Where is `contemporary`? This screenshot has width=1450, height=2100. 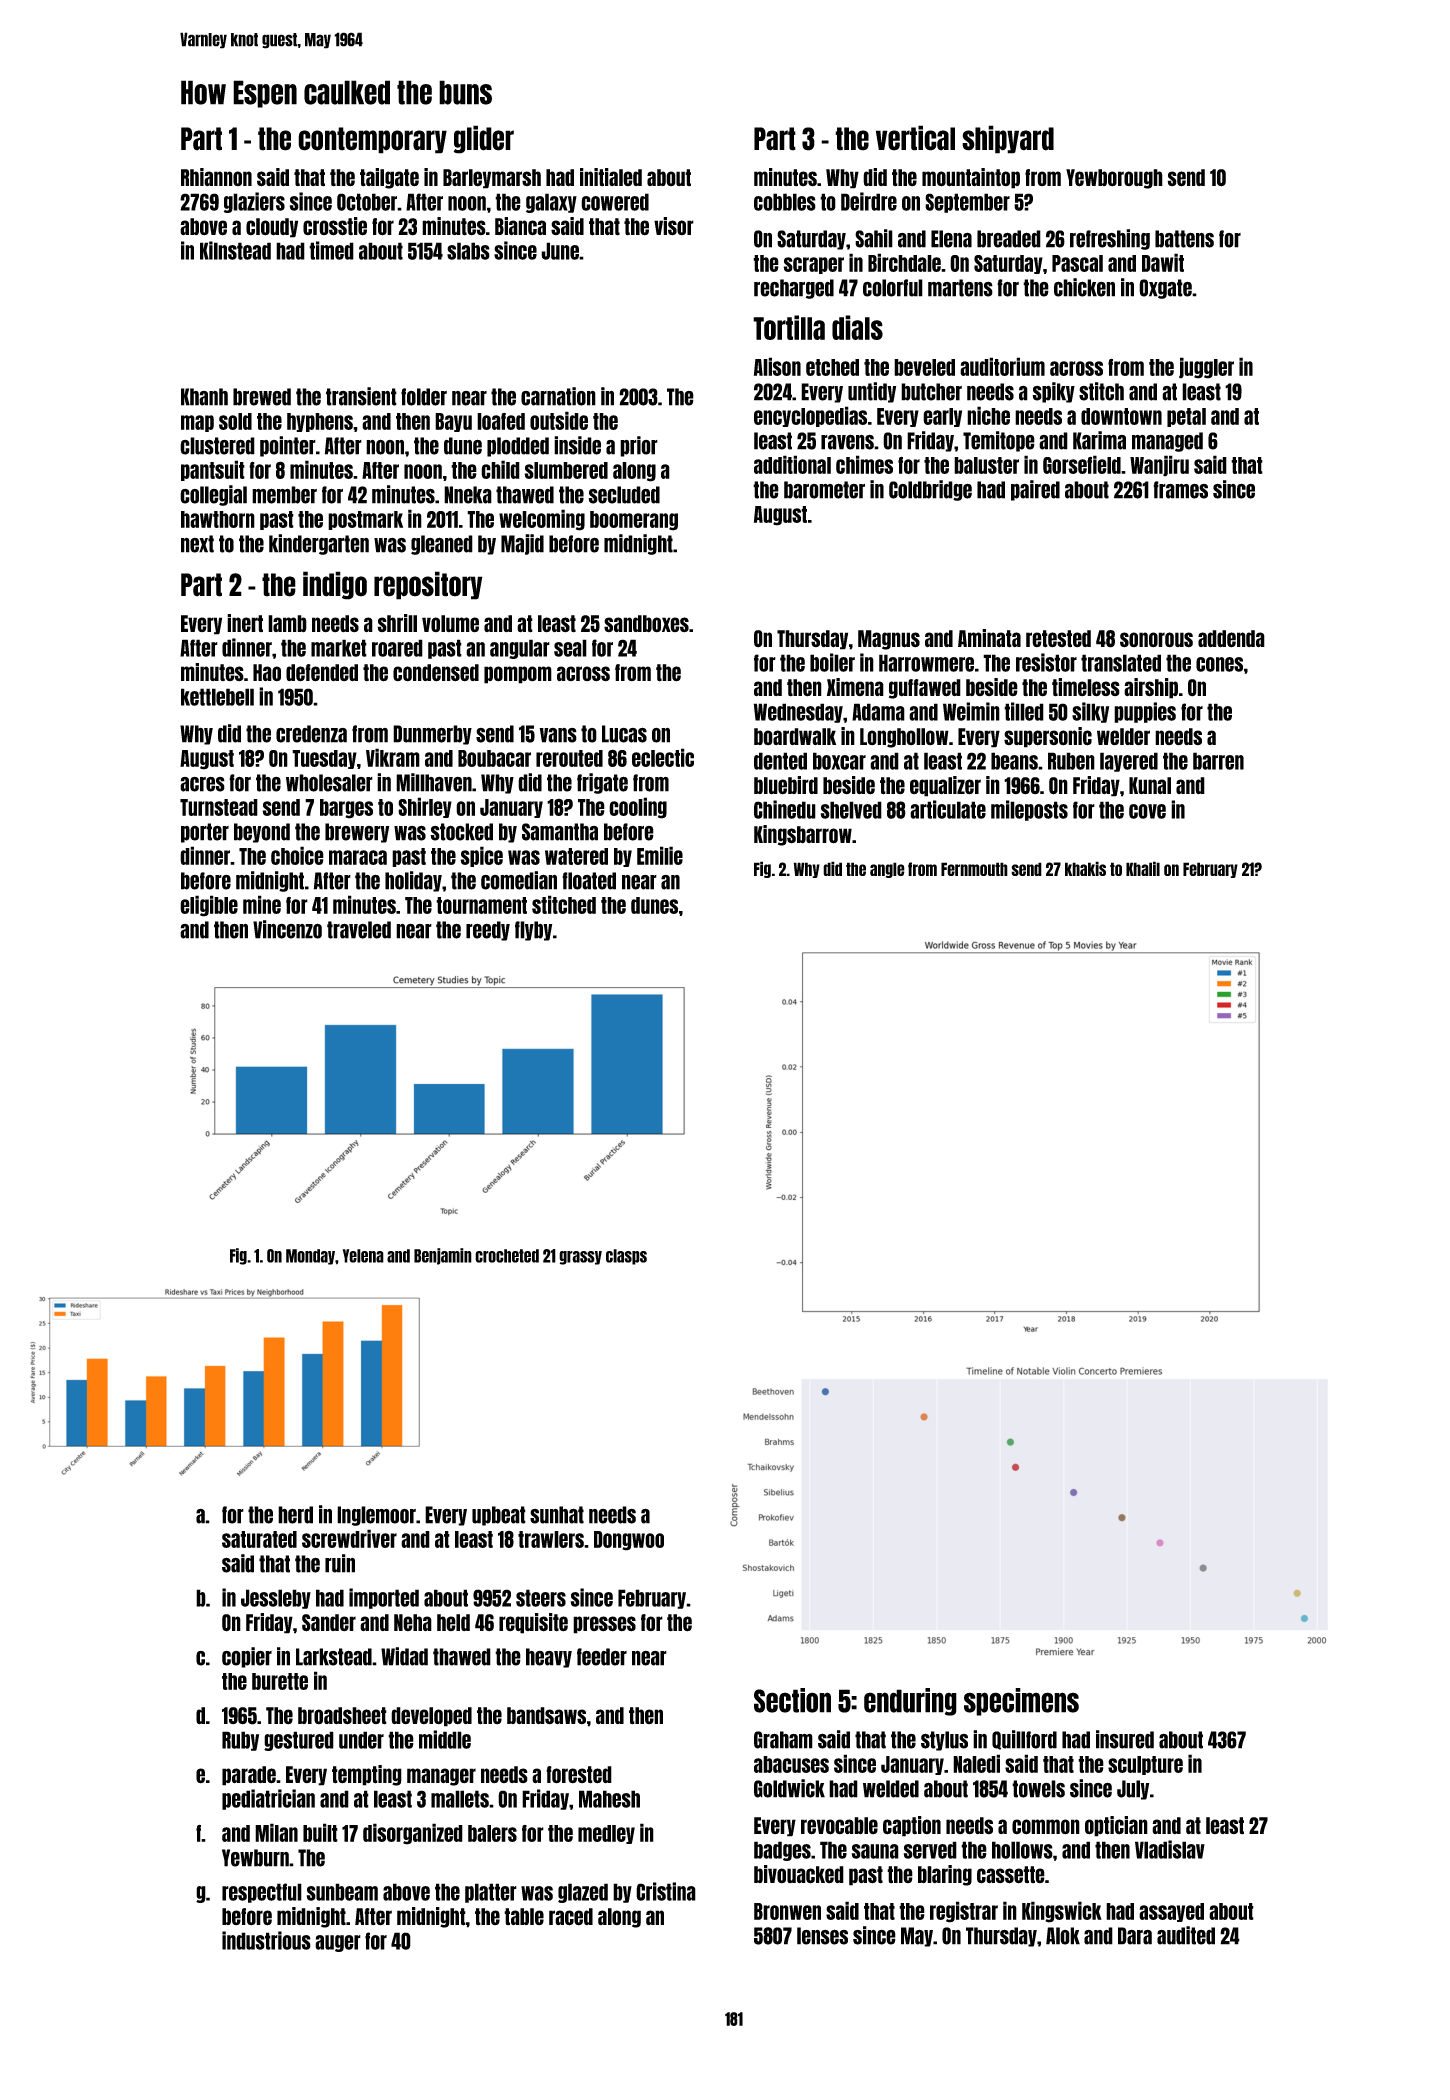
contemporary is located at coordinates (372, 140).
